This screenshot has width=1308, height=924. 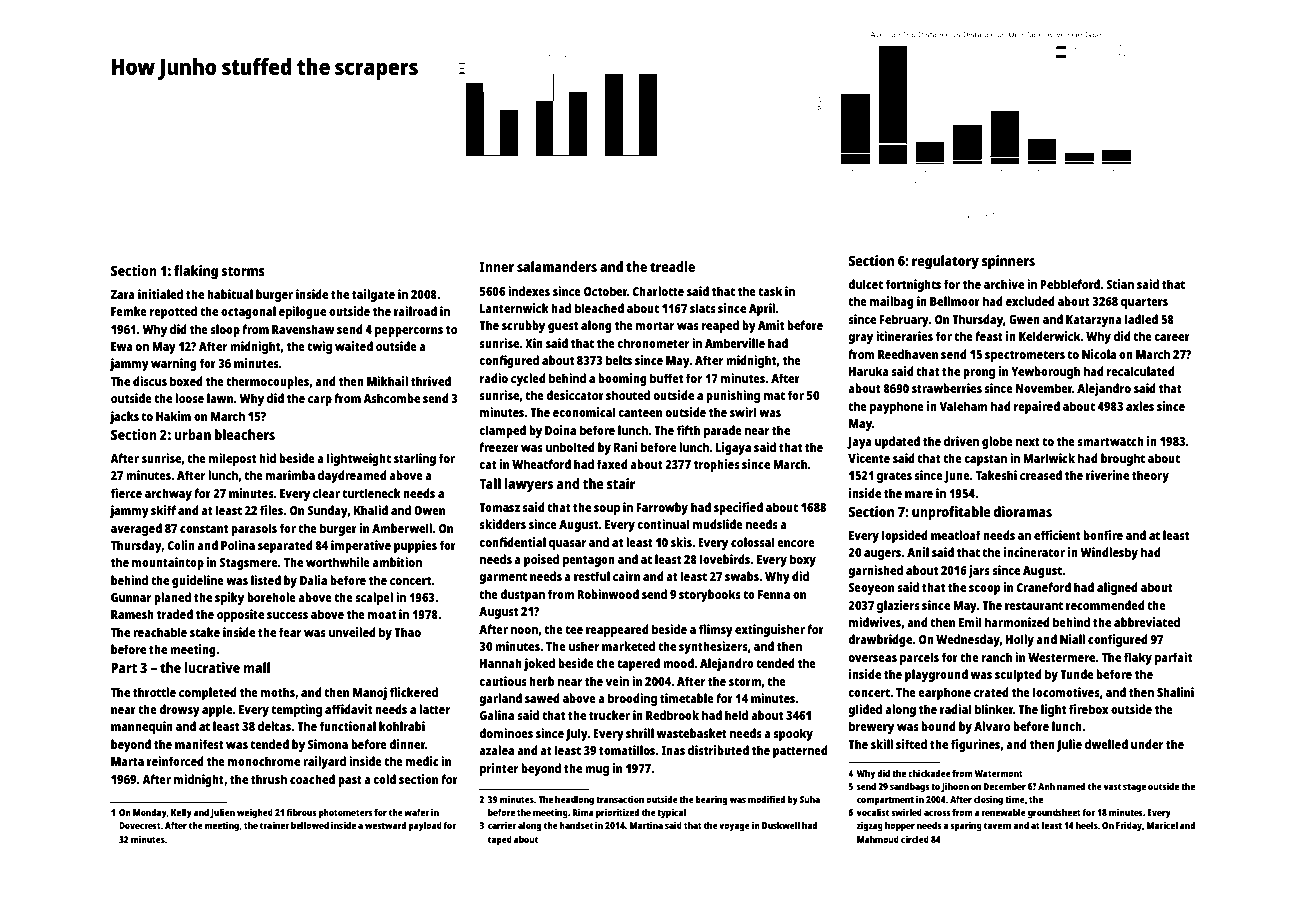 What do you see at coordinates (274, 825) in the screenshot?
I see `trainer` at bounding box center [274, 825].
